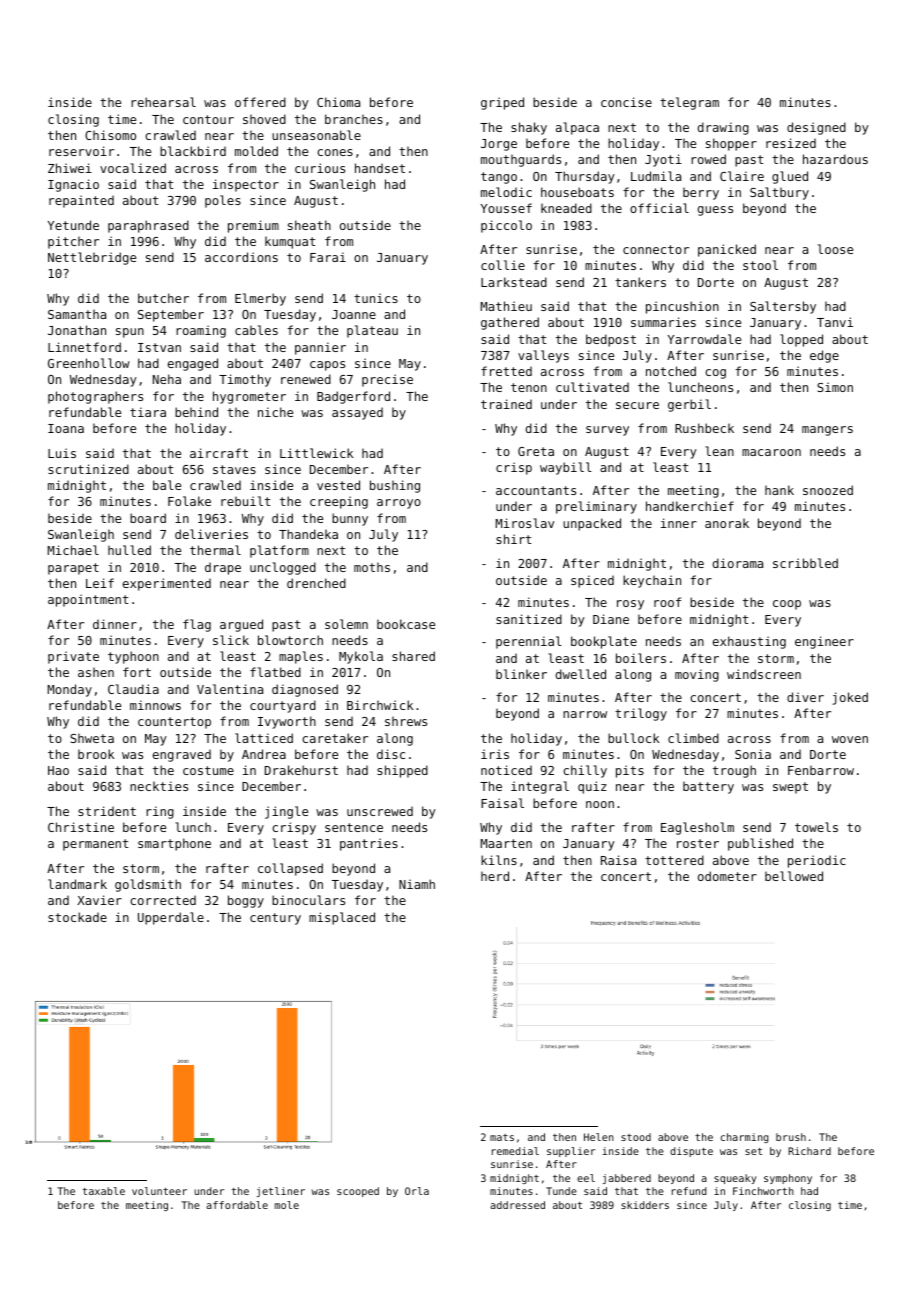 The width and height of the page is (924, 1308). I want to click on Luis, so click(62, 453).
